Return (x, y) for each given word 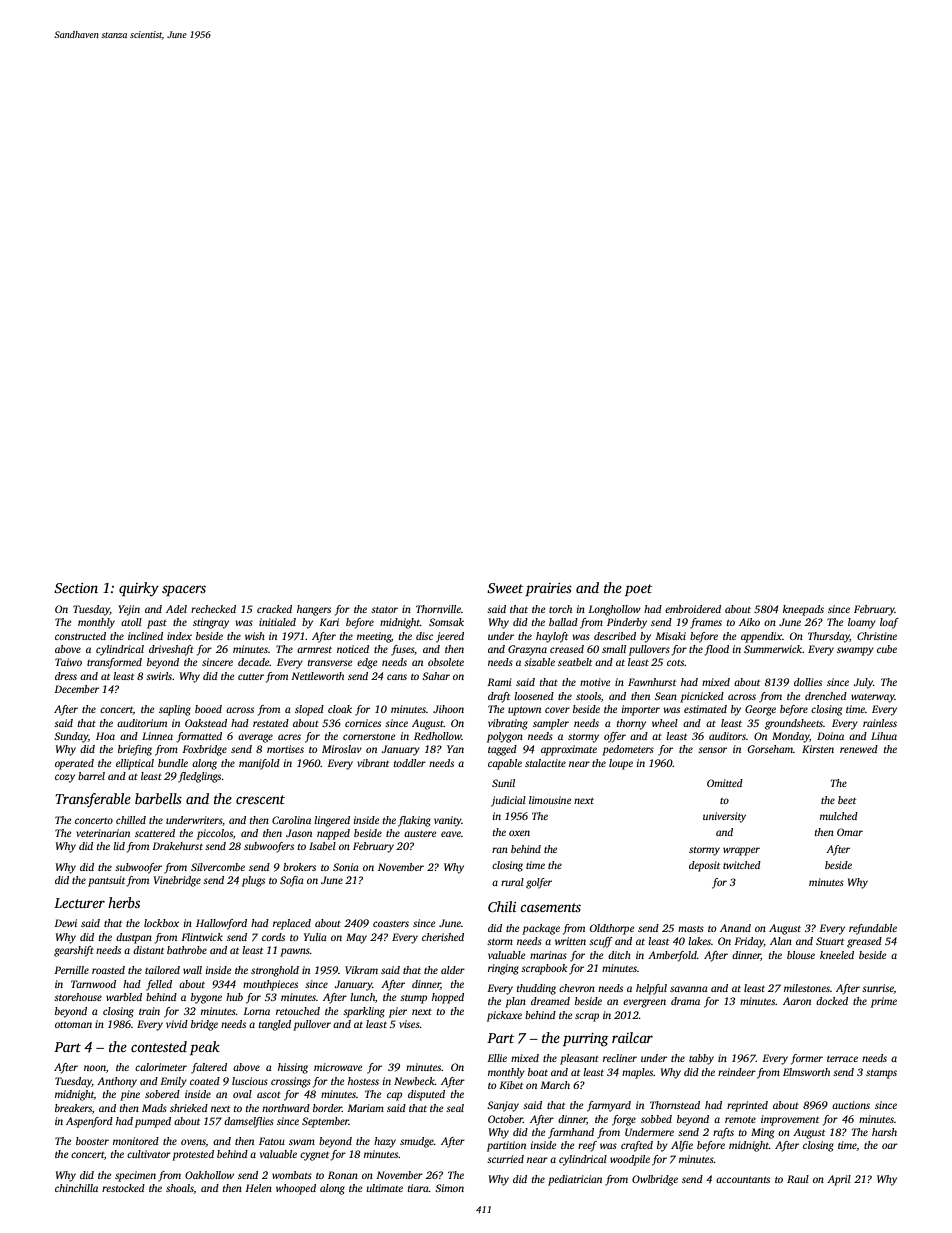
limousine (550, 800)
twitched (742, 865)
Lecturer (79, 903)
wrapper (741, 851)
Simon (449, 1188)
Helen (258, 1188)
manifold (259, 764)
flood (717, 650)
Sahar (436, 676)
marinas (548, 955)
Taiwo (68, 662)
